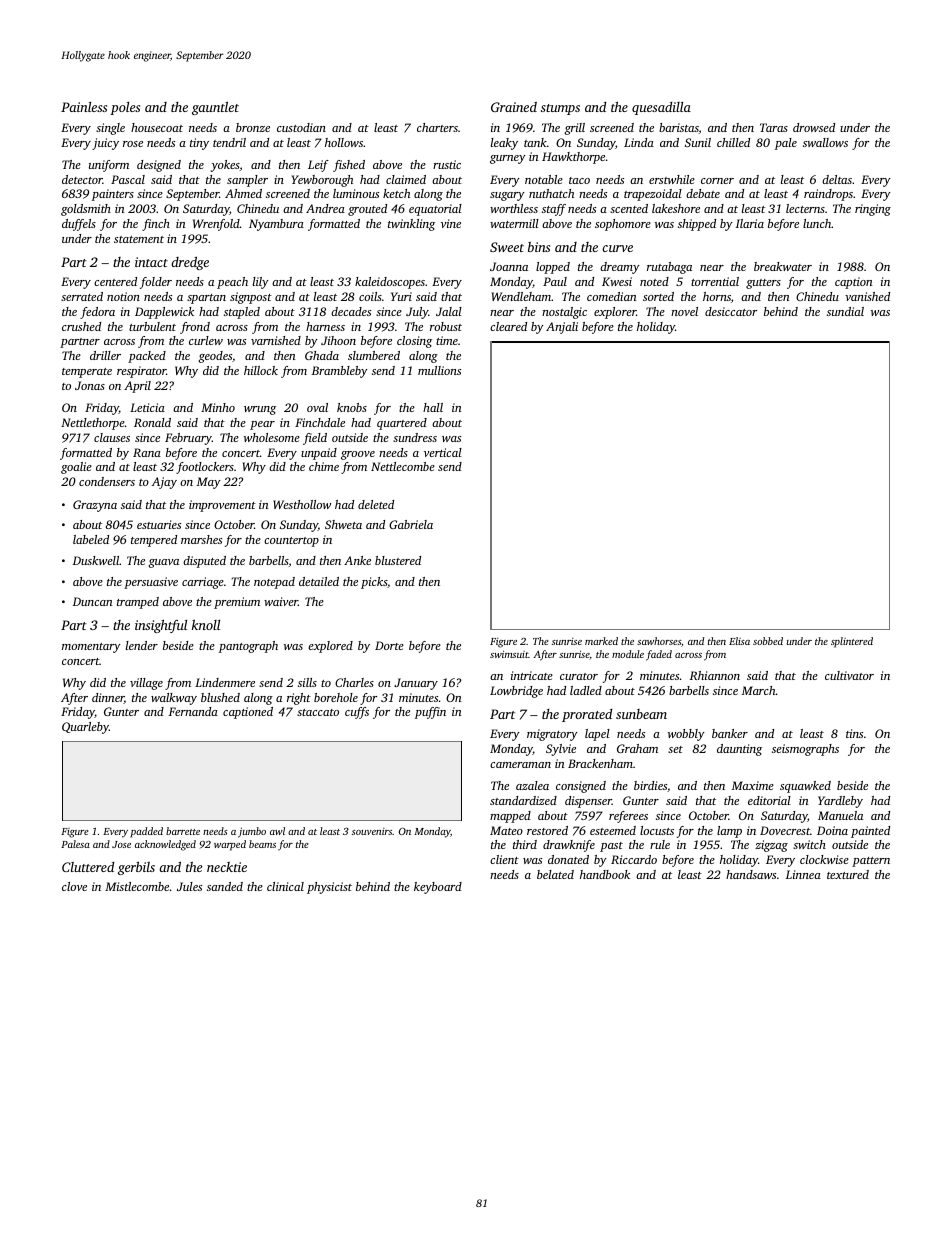  I want to click on staccato, so click(318, 712).
